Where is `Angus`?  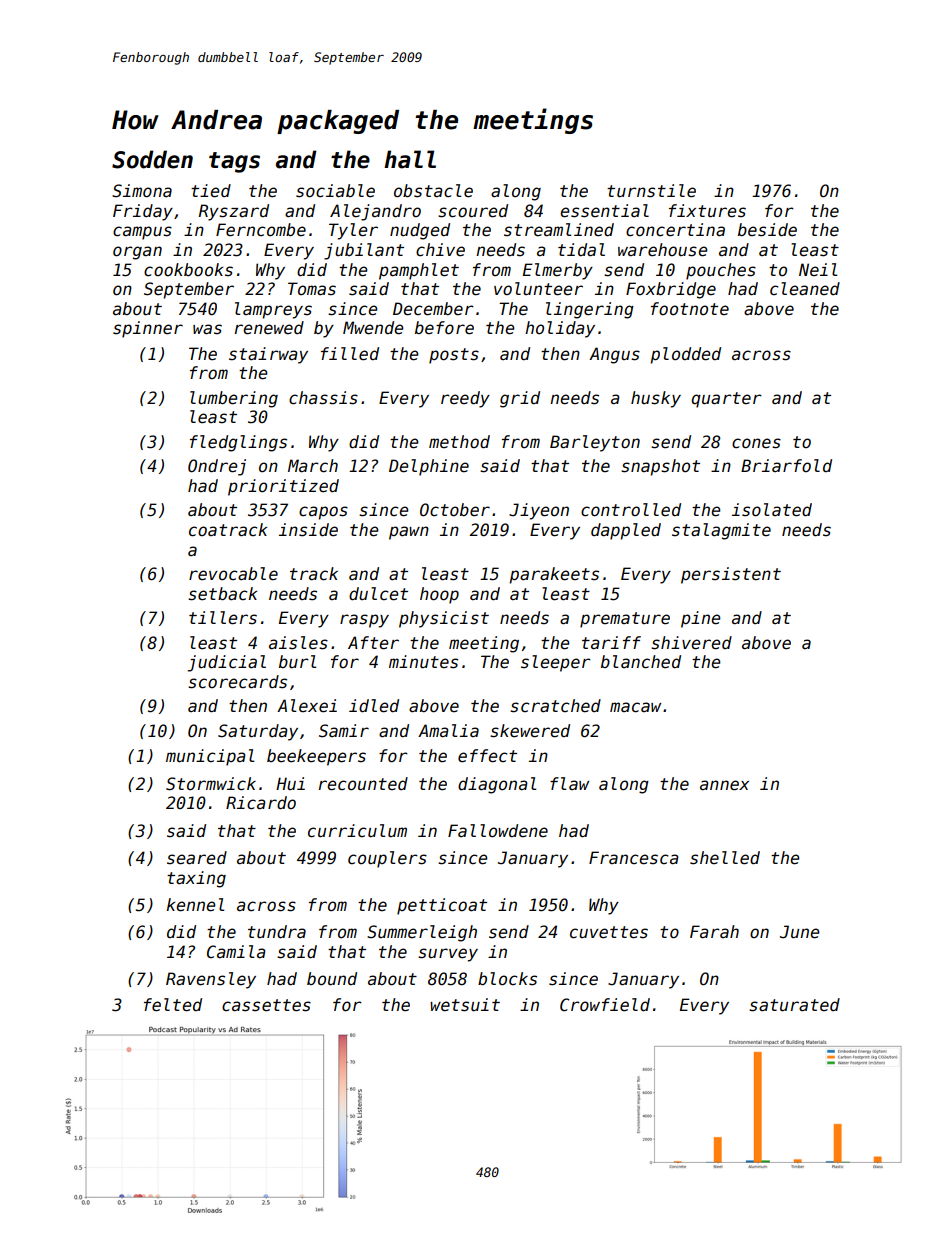 Angus is located at coordinates (614, 355).
